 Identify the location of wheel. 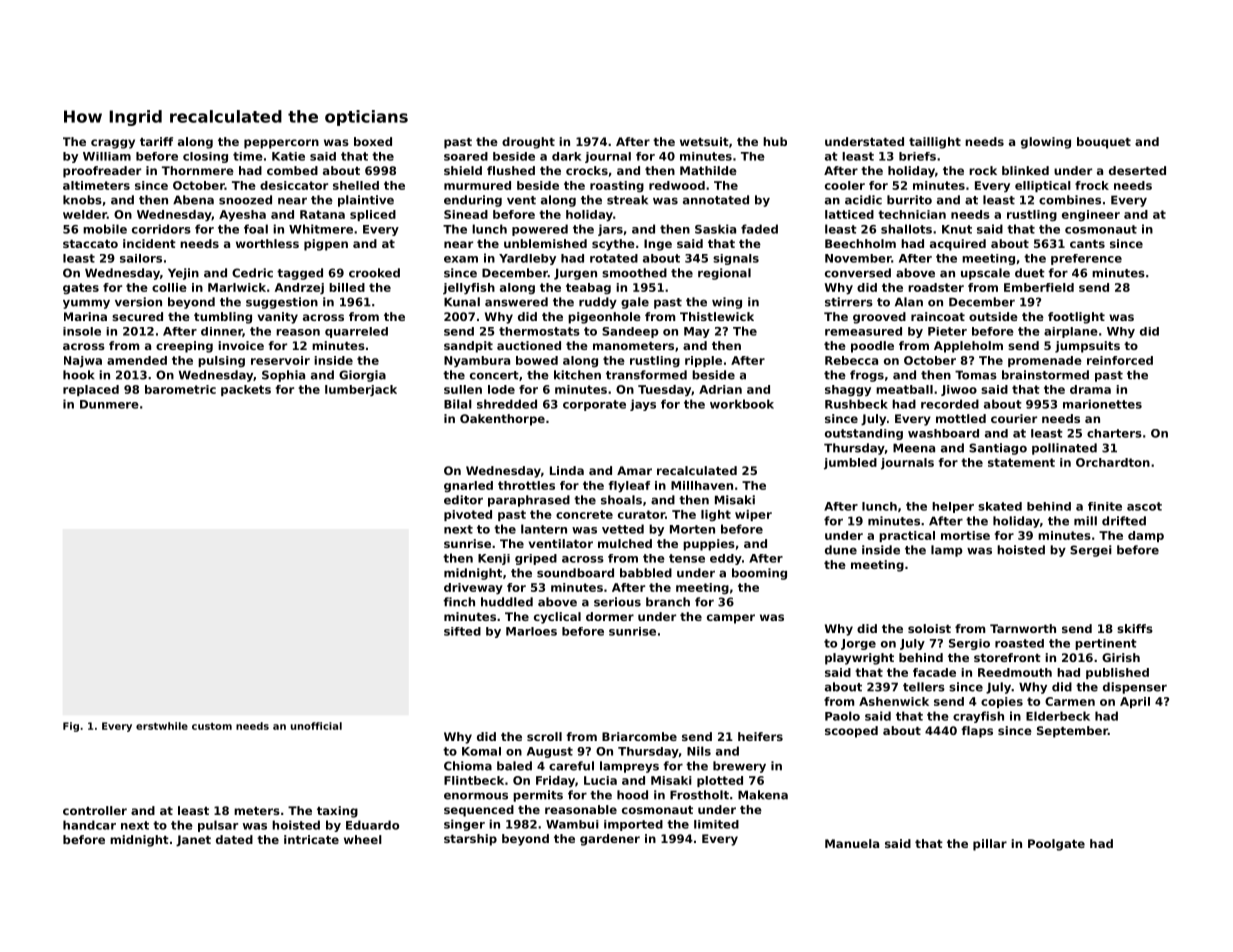
(363, 839).
